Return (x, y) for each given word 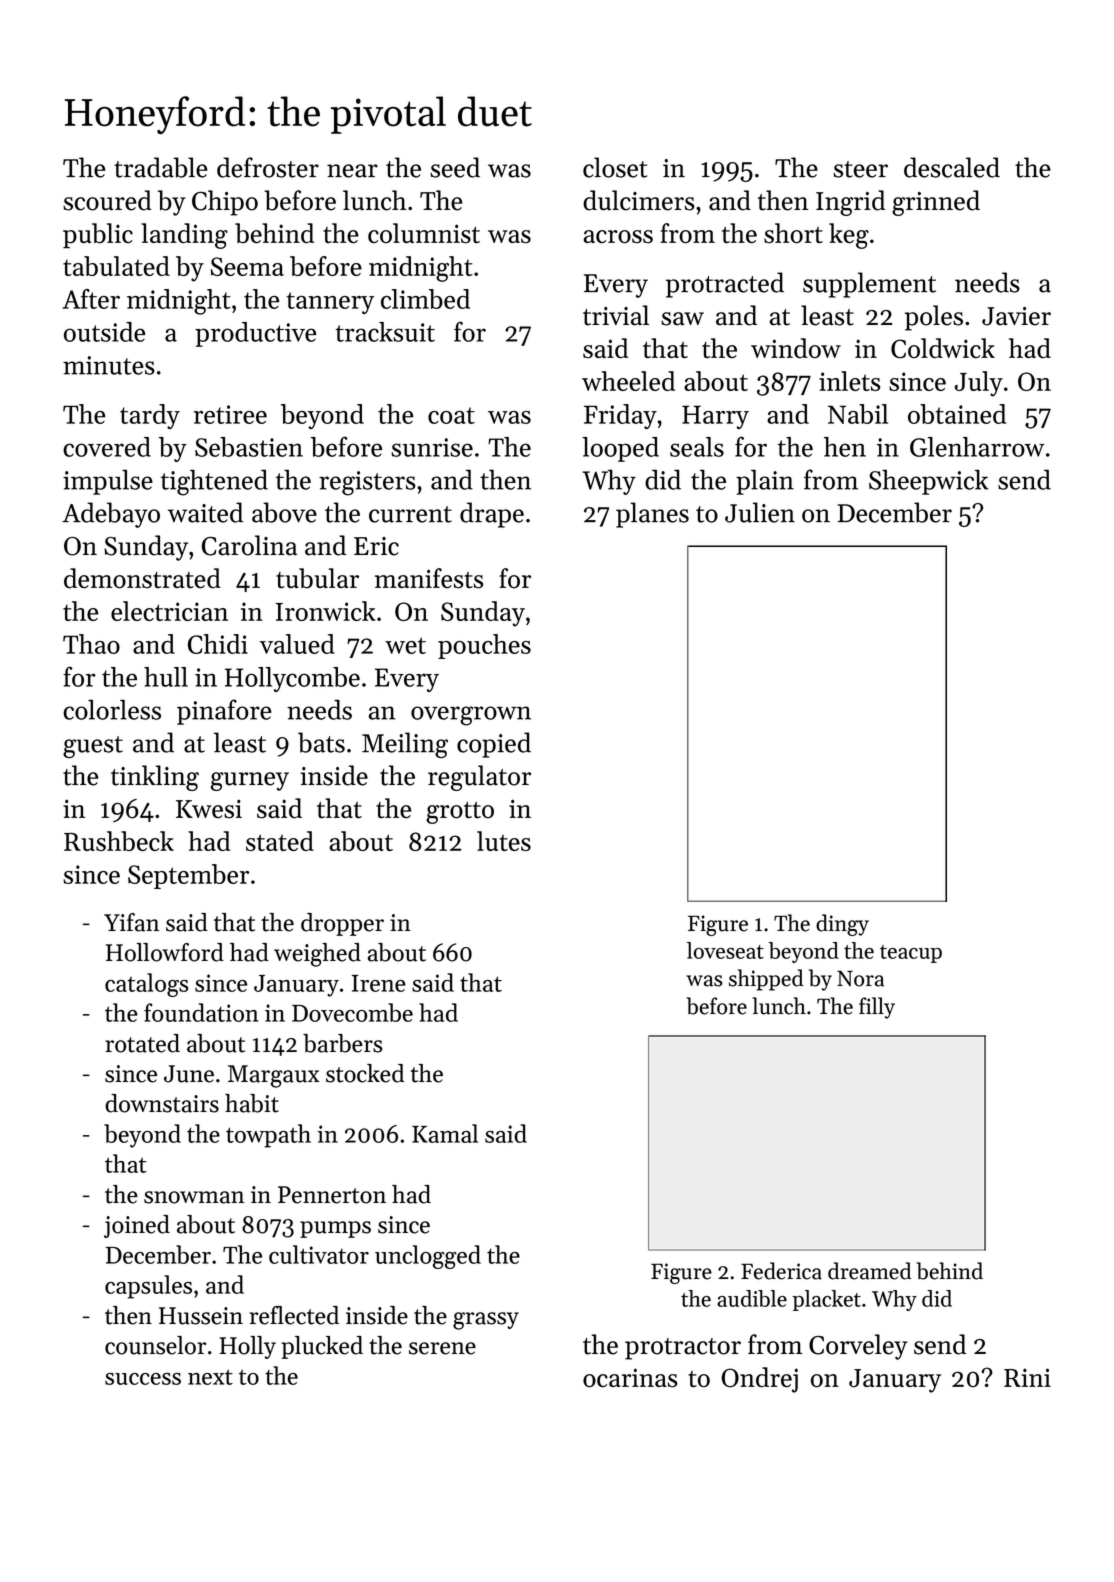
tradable (161, 167)
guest (93, 747)
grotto (460, 813)
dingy (842, 925)
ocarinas (630, 1378)
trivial (616, 315)
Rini (1027, 1377)
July (979, 384)
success (143, 1379)
